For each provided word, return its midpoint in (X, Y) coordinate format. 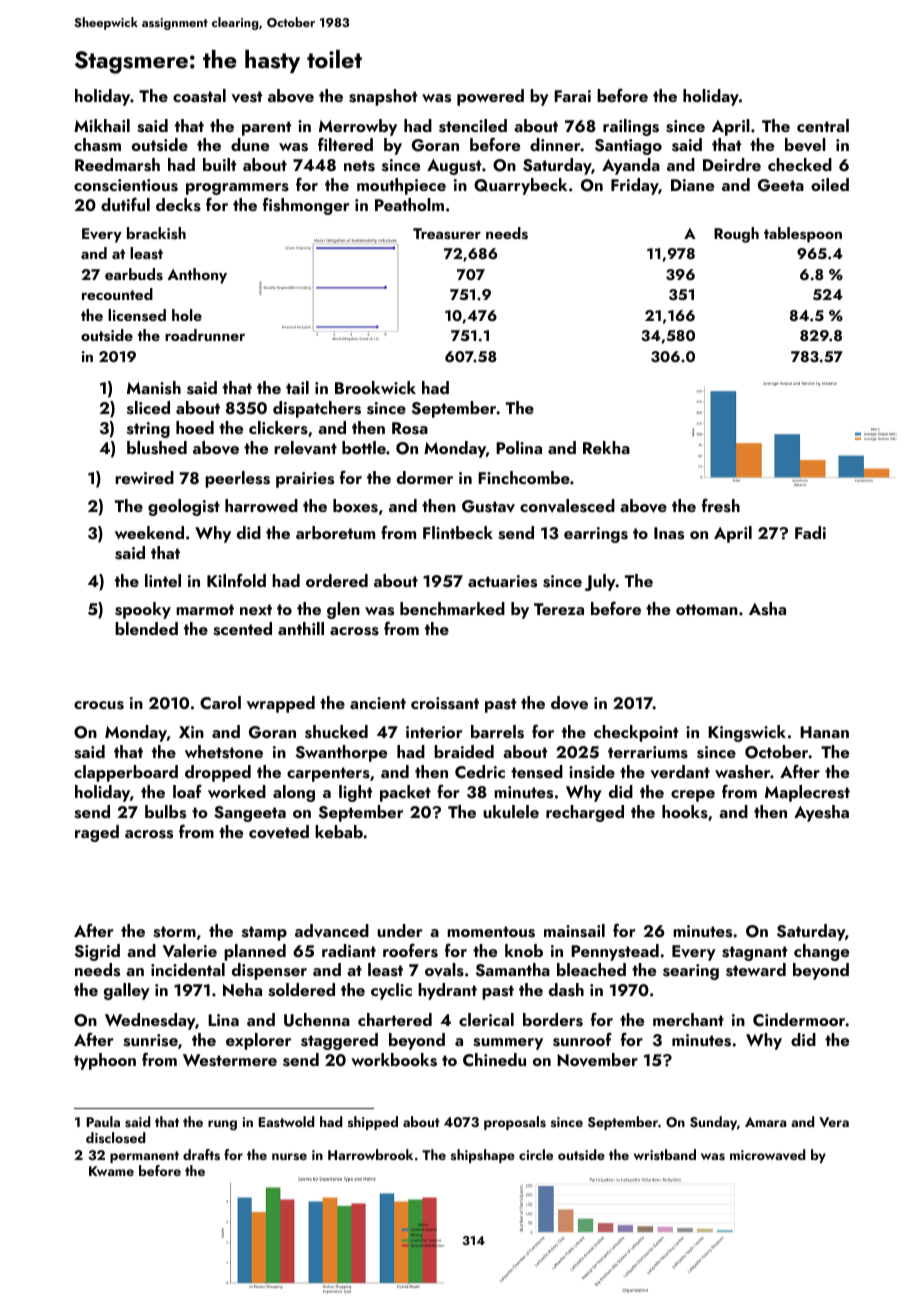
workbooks (394, 1060)
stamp (264, 933)
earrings (596, 535)
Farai (572, 96)
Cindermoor (799, 1020)
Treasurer (447, 234)
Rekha (606, 447)
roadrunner (205, 335)
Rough (736, 235)
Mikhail (102, 125)
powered (490, 97)
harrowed (261, 505)
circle (536, 1154)
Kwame (111, 1171)
